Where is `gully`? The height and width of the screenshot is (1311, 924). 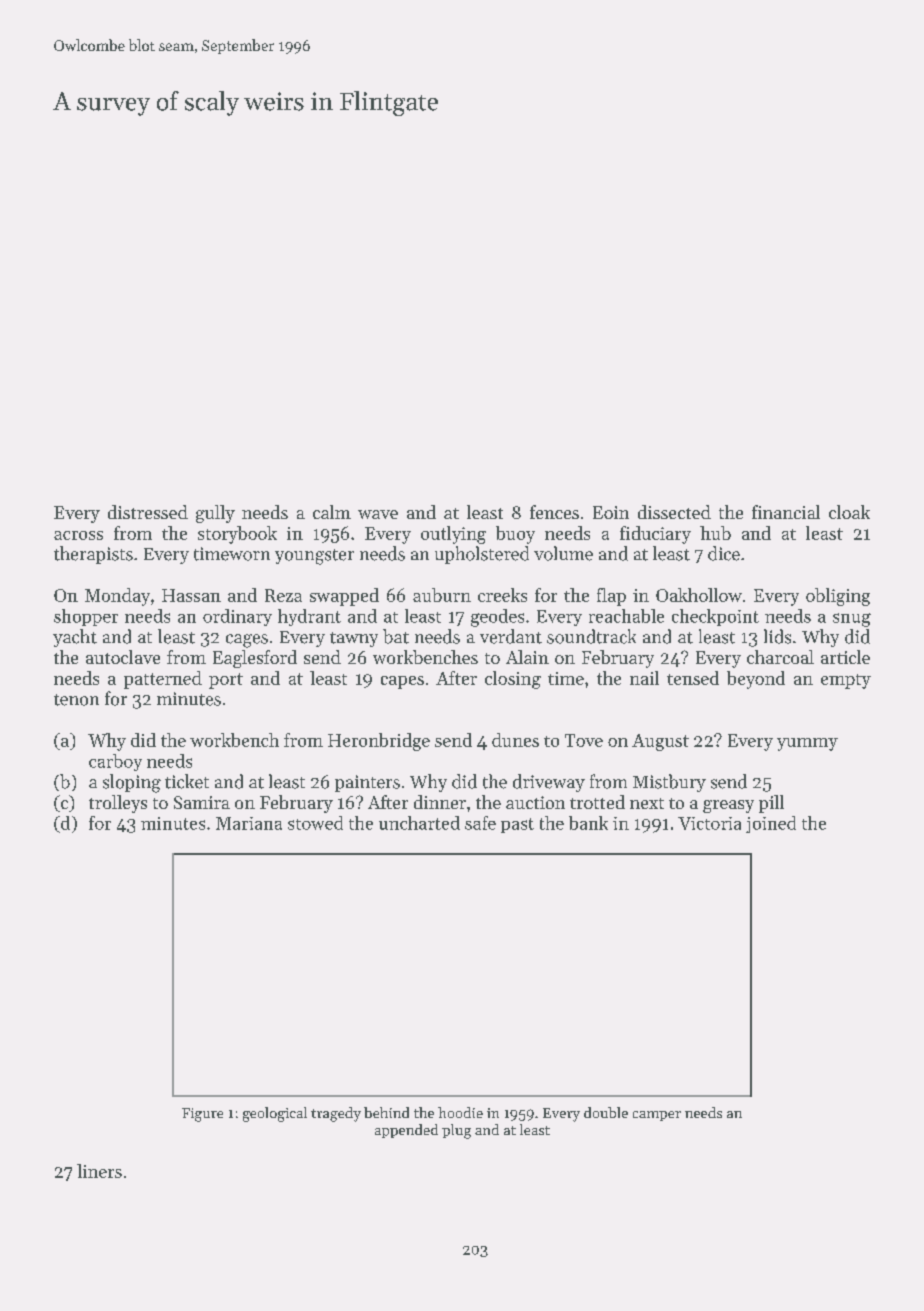
gully is located at coordinates (215, 514).
